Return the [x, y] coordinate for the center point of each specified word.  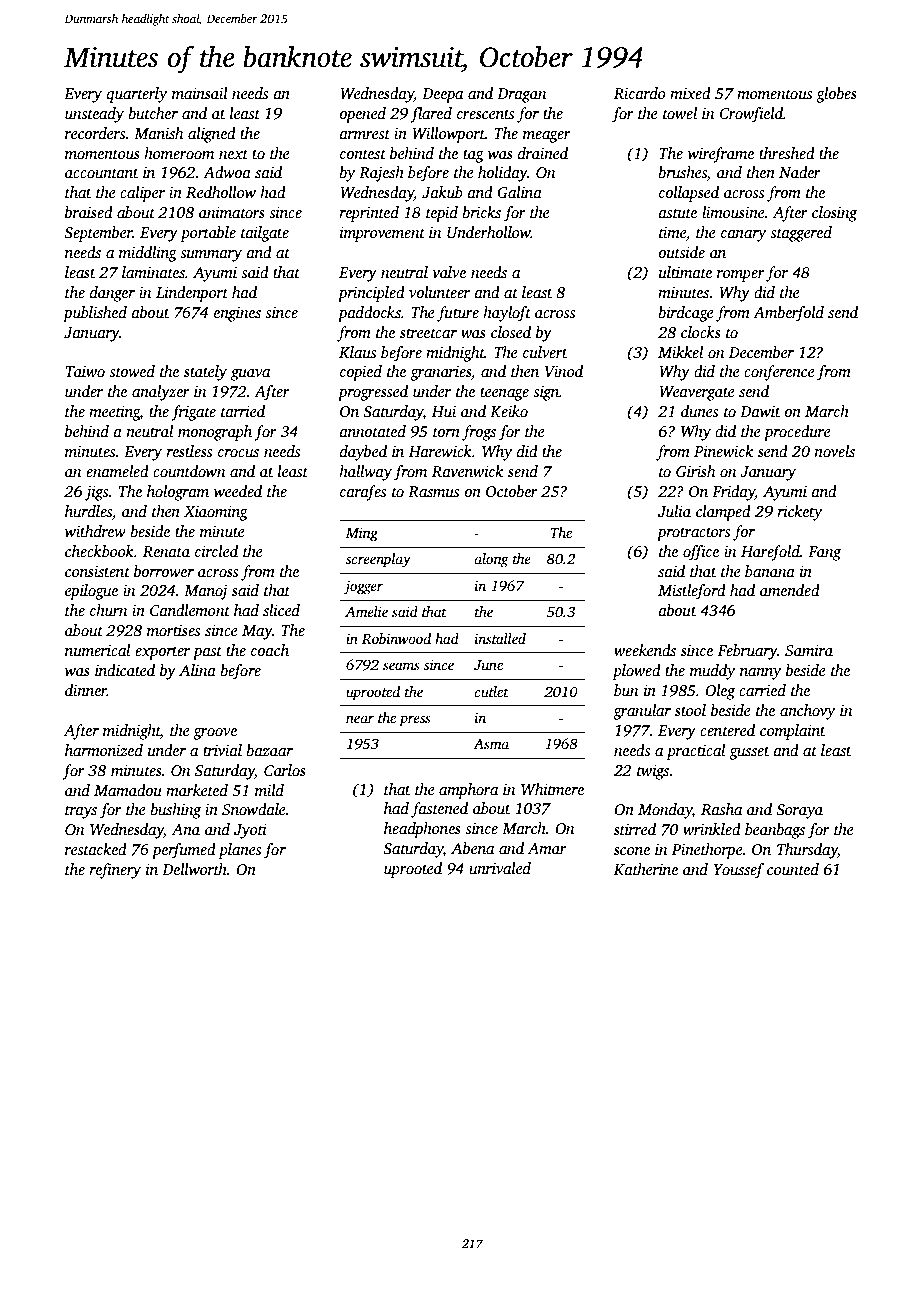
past [207, 653]
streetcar [428, 333]
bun [626, 690]
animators [232, 212]
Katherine [646, 869]
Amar [547, 848]
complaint [793, 732]
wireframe [721, 155]
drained [543, 153]
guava [250, 375]
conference [779, 373]
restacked [96, 849]
